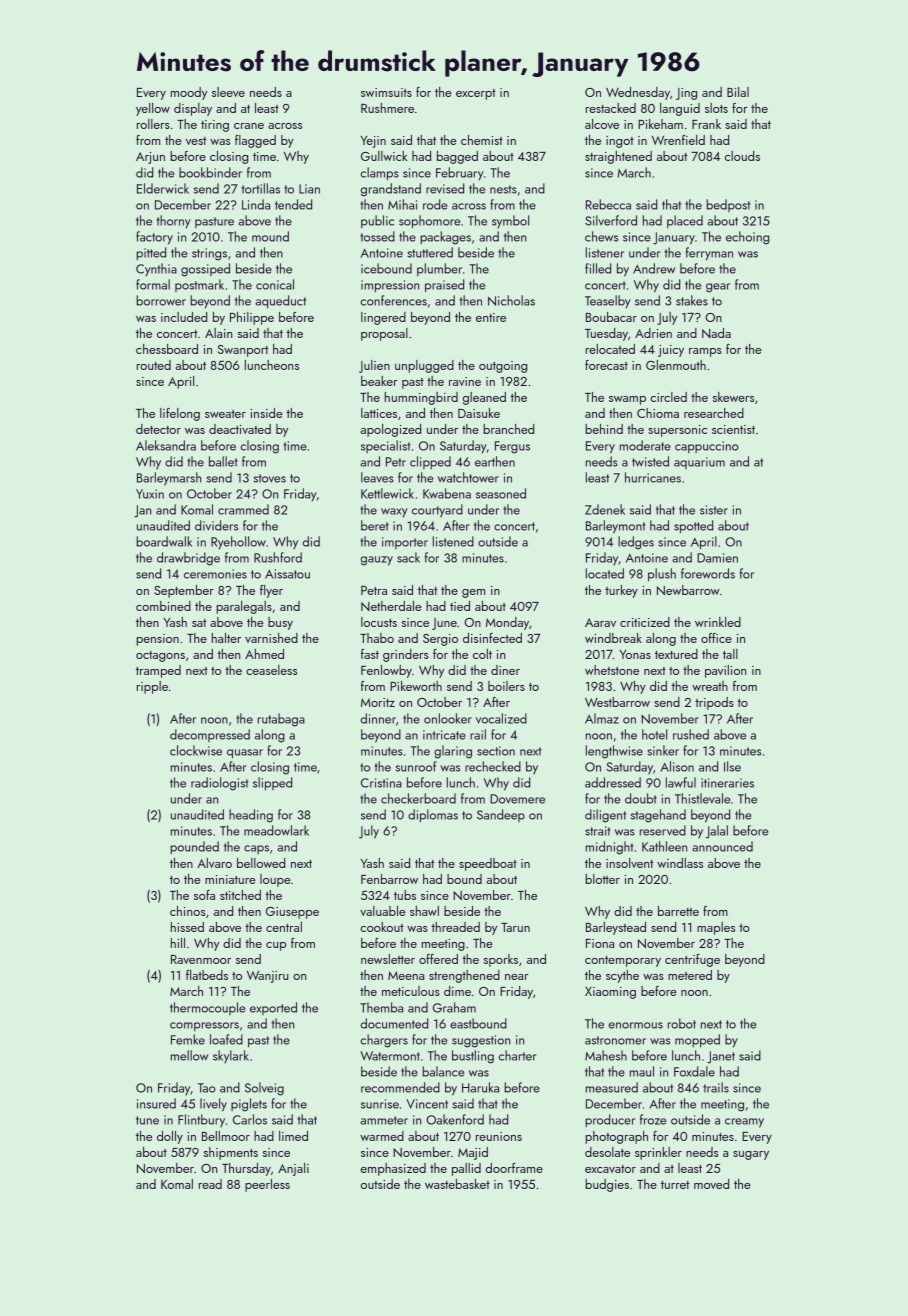 Image resolution: width=908 pixels, height=1316 pixels. Describe the element at coordinates (267, 1185) in the screenshot. I see `peerless` at that location.
